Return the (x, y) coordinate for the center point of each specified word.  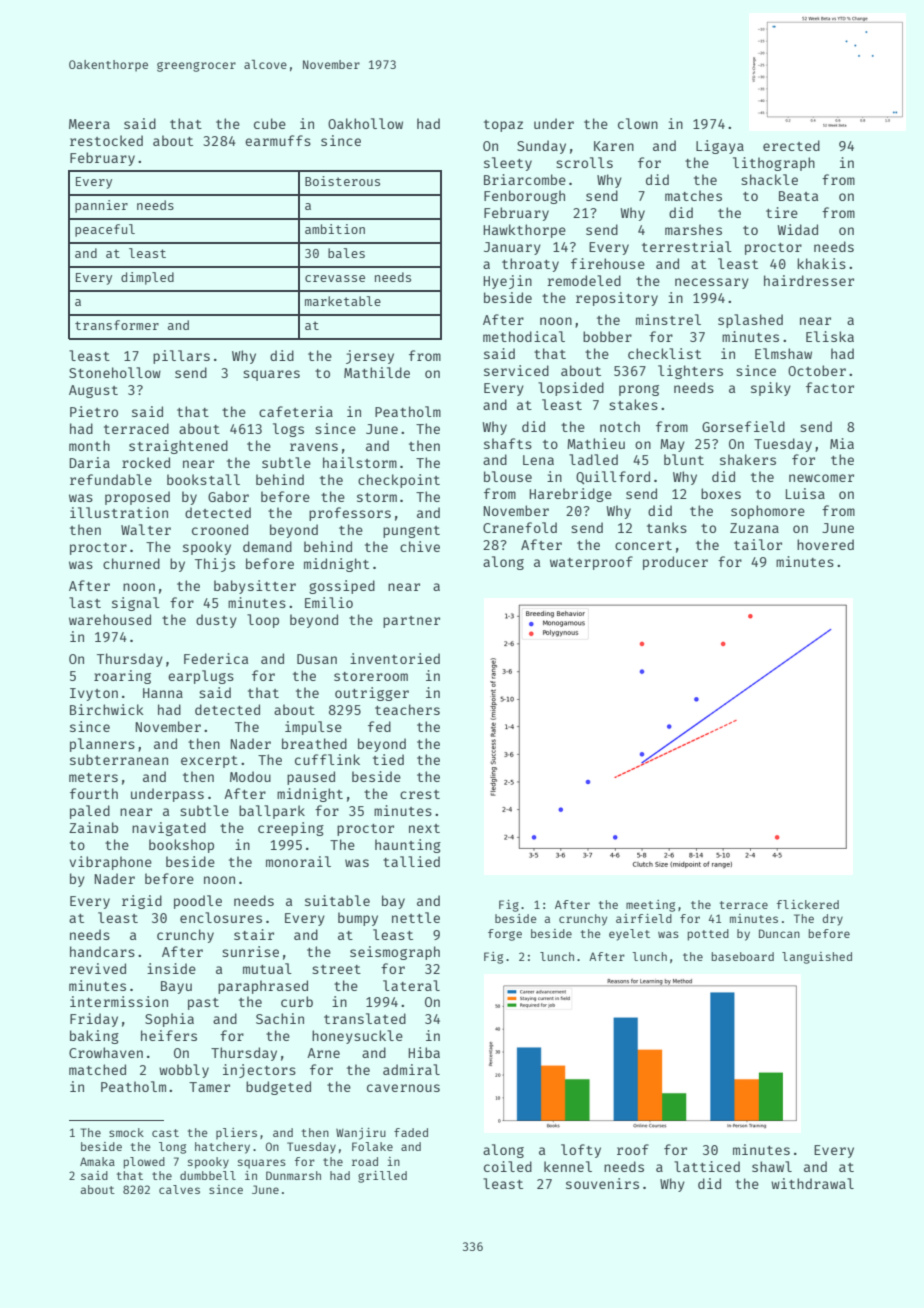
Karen (614, 146)
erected (791, 145)
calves (179, 1189)
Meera (89, 124)
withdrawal (812, 1183)
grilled (382, 1177)
